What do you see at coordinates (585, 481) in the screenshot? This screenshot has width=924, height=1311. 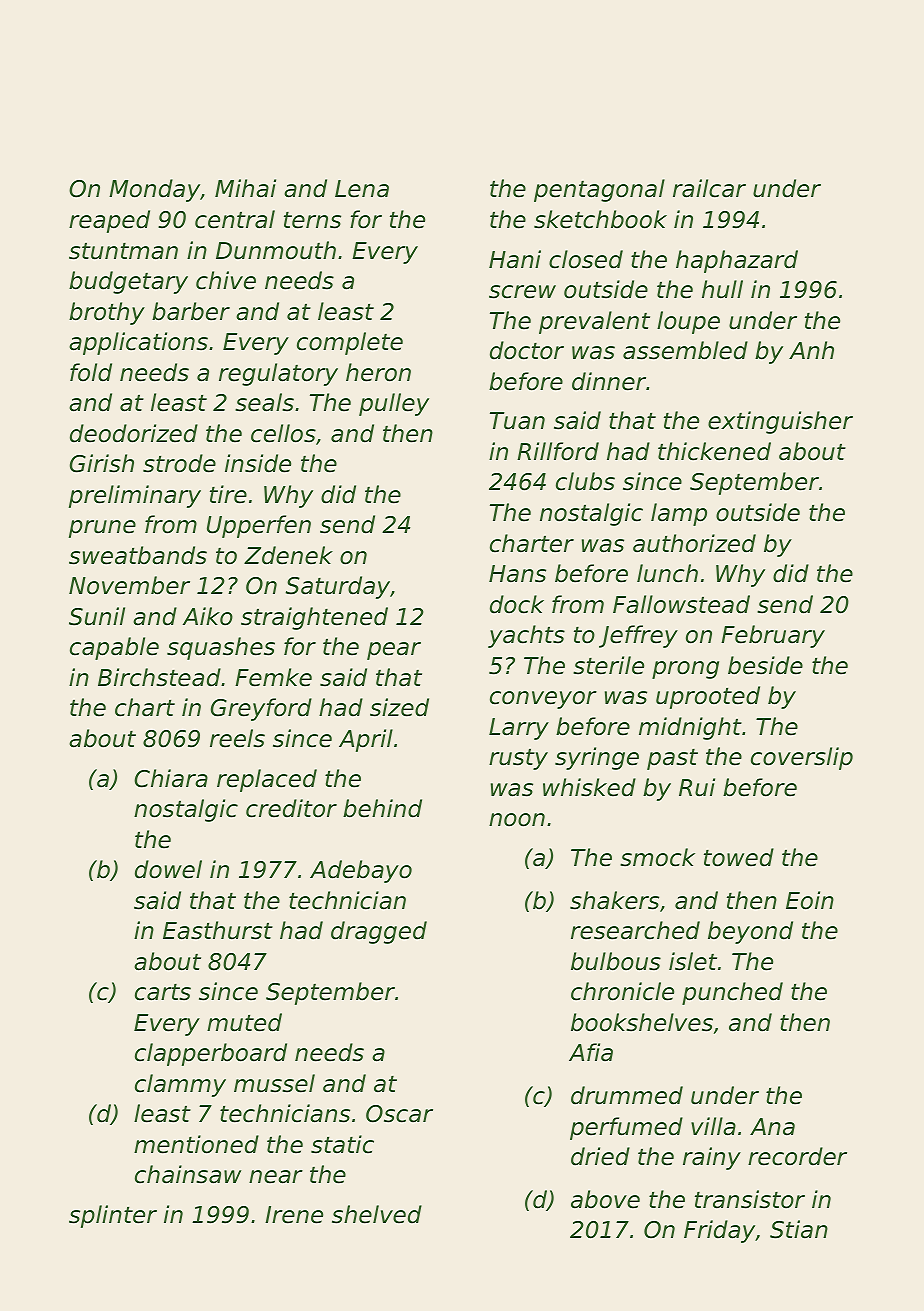 I see `clubs` at bounding box center [585, 481].
